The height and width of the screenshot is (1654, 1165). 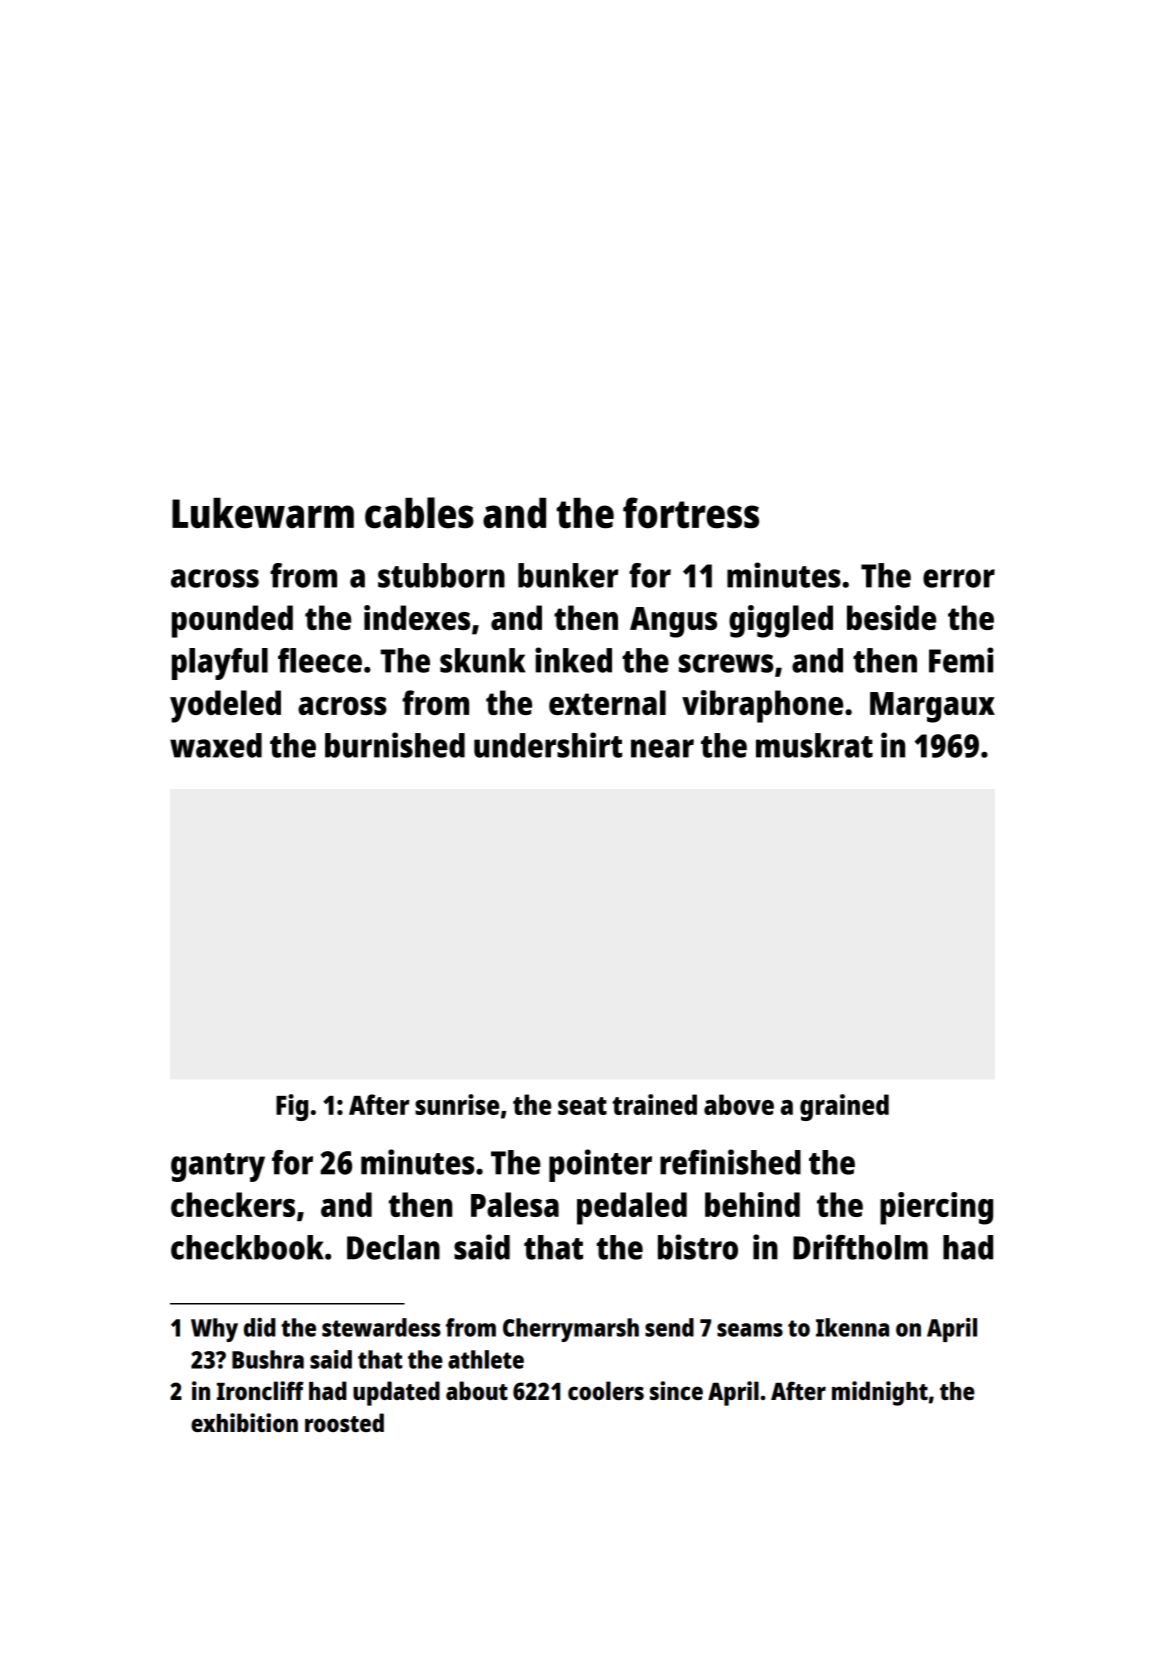 I want to click on Lukewarm, so click(x=263, y=513).
